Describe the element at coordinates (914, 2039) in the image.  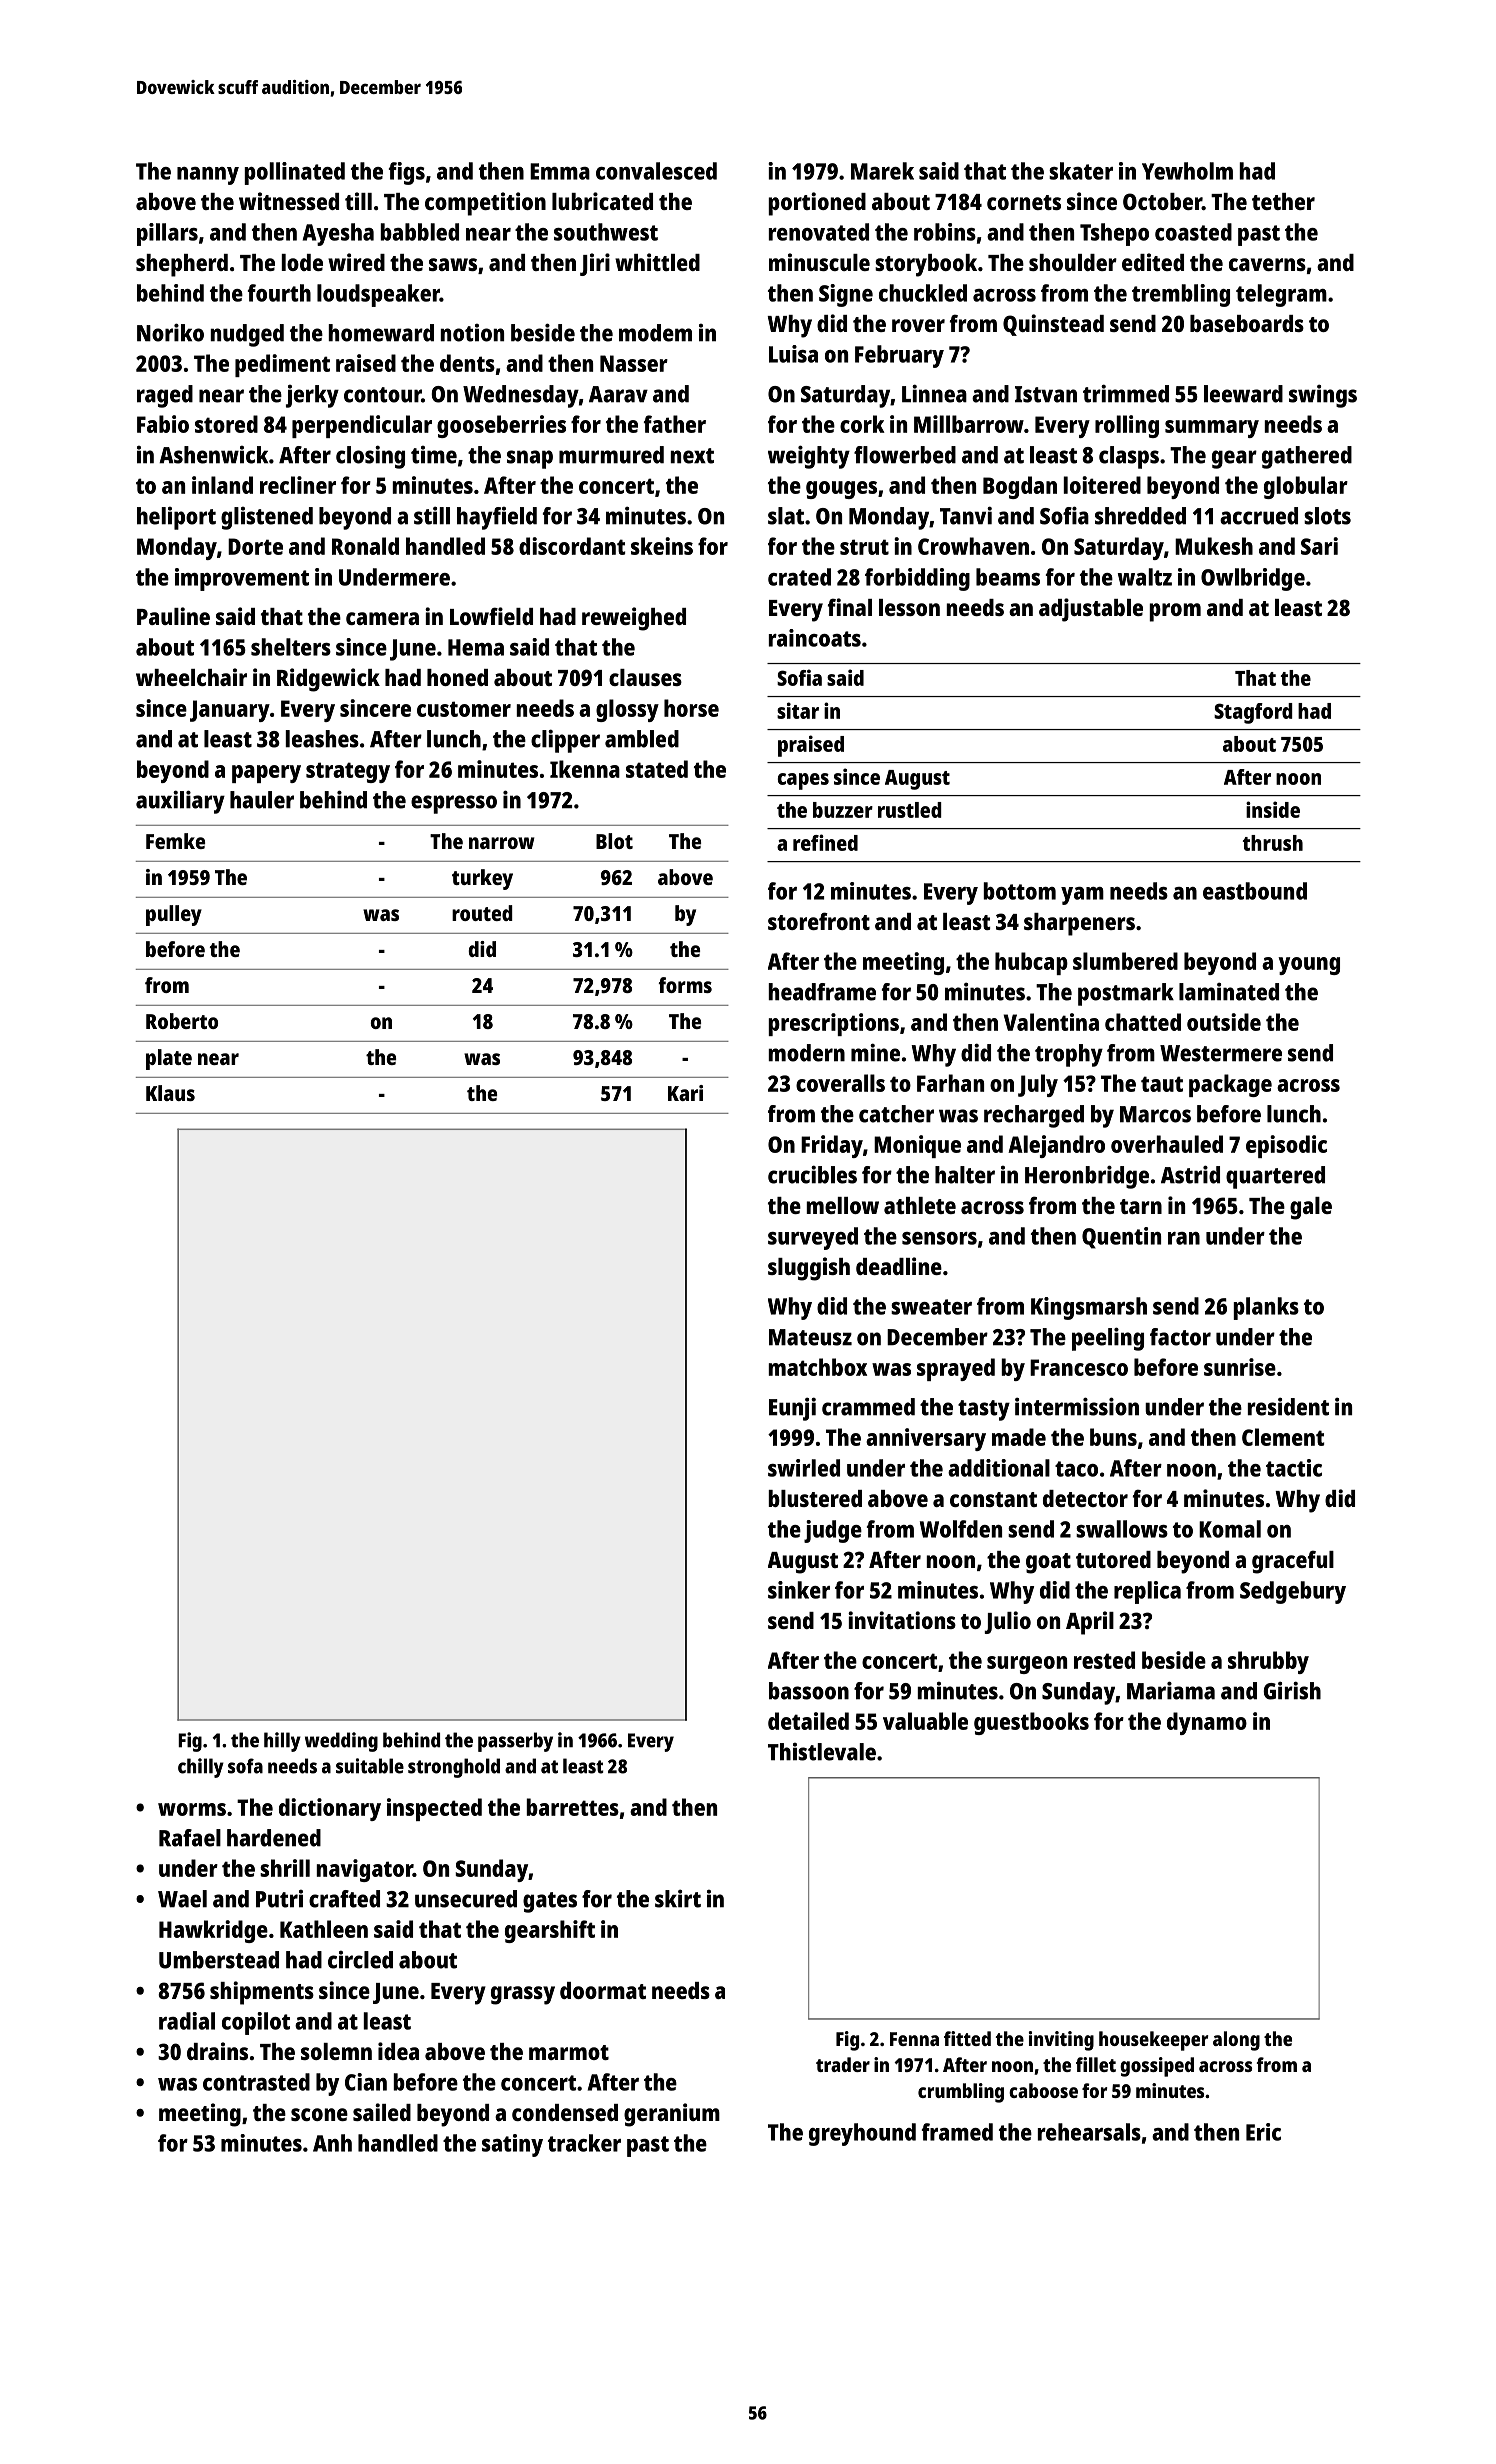
I see `Fenna` at that location.
